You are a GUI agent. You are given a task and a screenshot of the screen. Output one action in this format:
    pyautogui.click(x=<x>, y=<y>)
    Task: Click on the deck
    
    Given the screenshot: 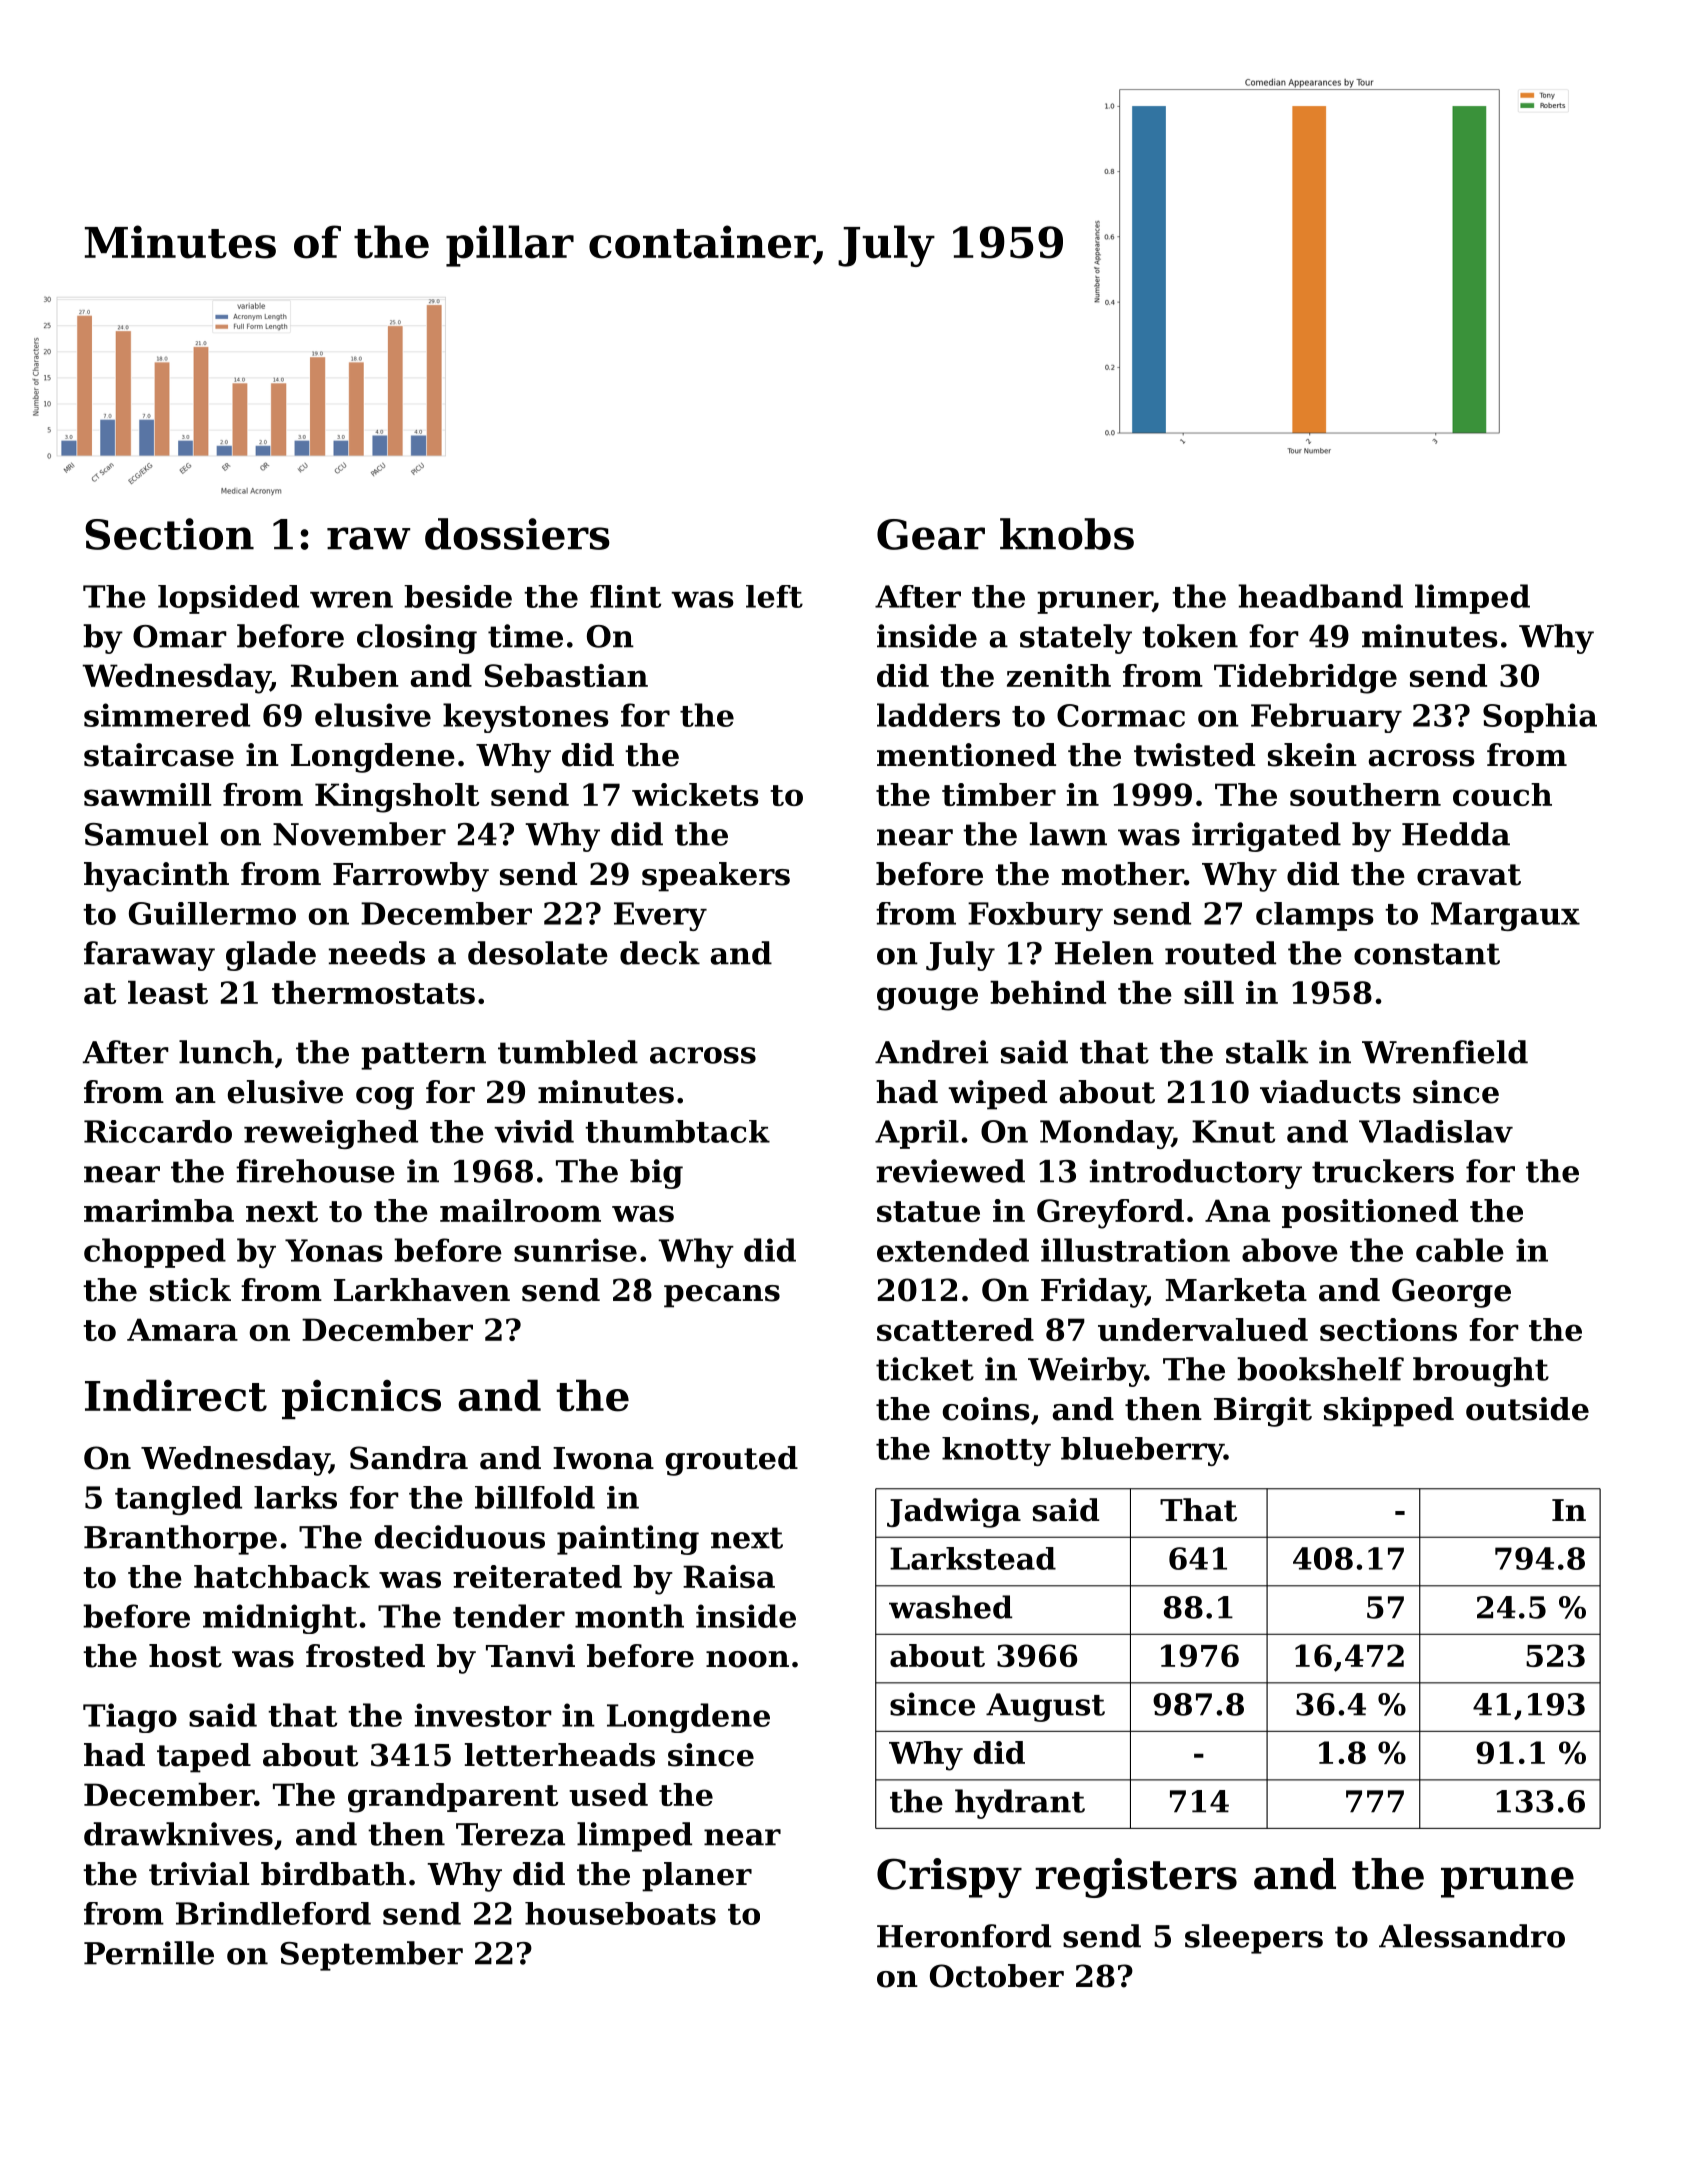 What is the action you would take?
    pyautogui.click(x=660, y=953)
